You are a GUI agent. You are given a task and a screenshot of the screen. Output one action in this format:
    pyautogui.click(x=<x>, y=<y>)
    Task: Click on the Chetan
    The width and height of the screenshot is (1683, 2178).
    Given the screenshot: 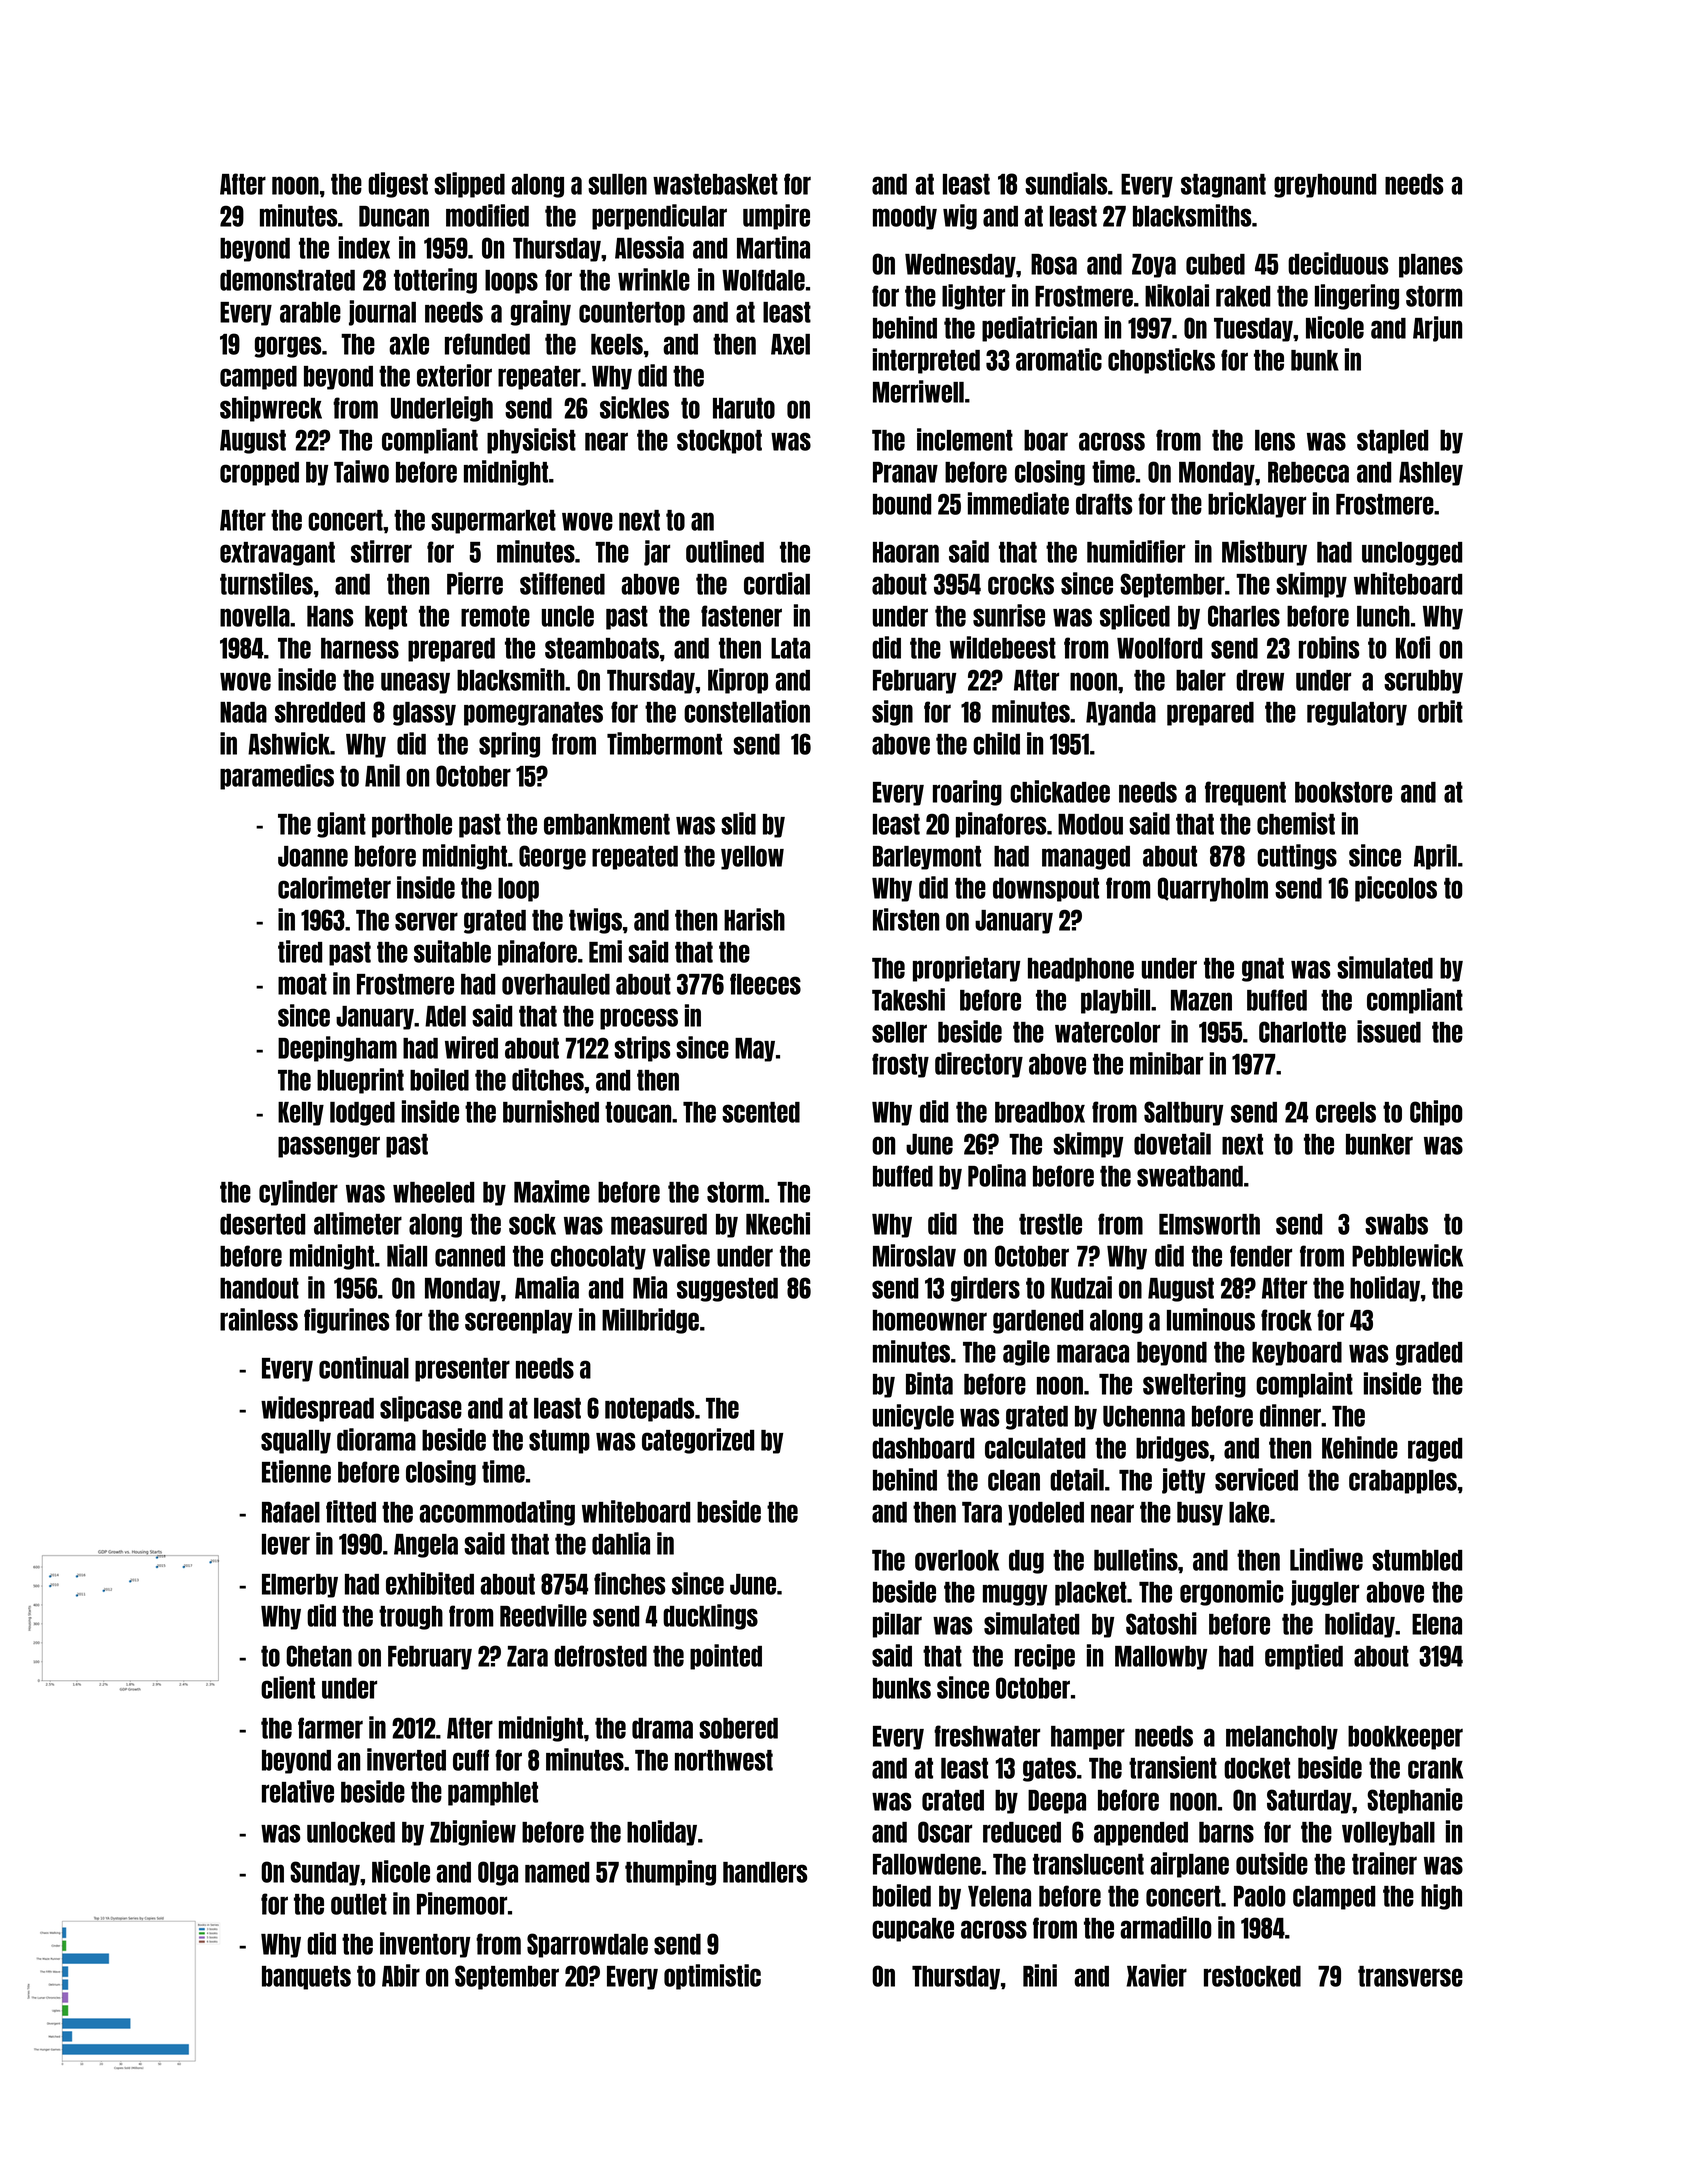 What is the action you would take?
    pyautogui.click(x=319, y=1656)
